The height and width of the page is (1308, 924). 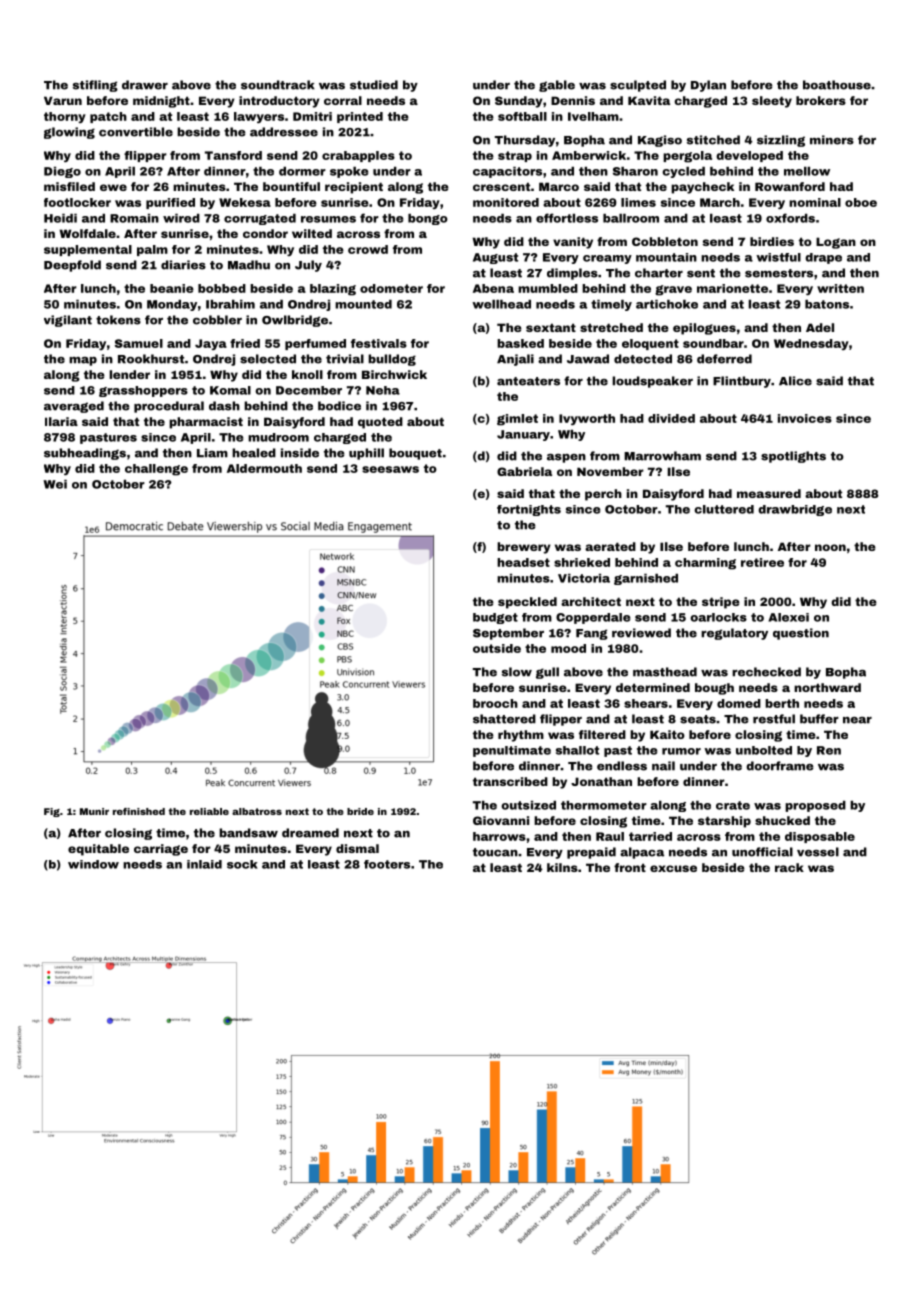 I want to click on window, so click(x=93, y=864).
